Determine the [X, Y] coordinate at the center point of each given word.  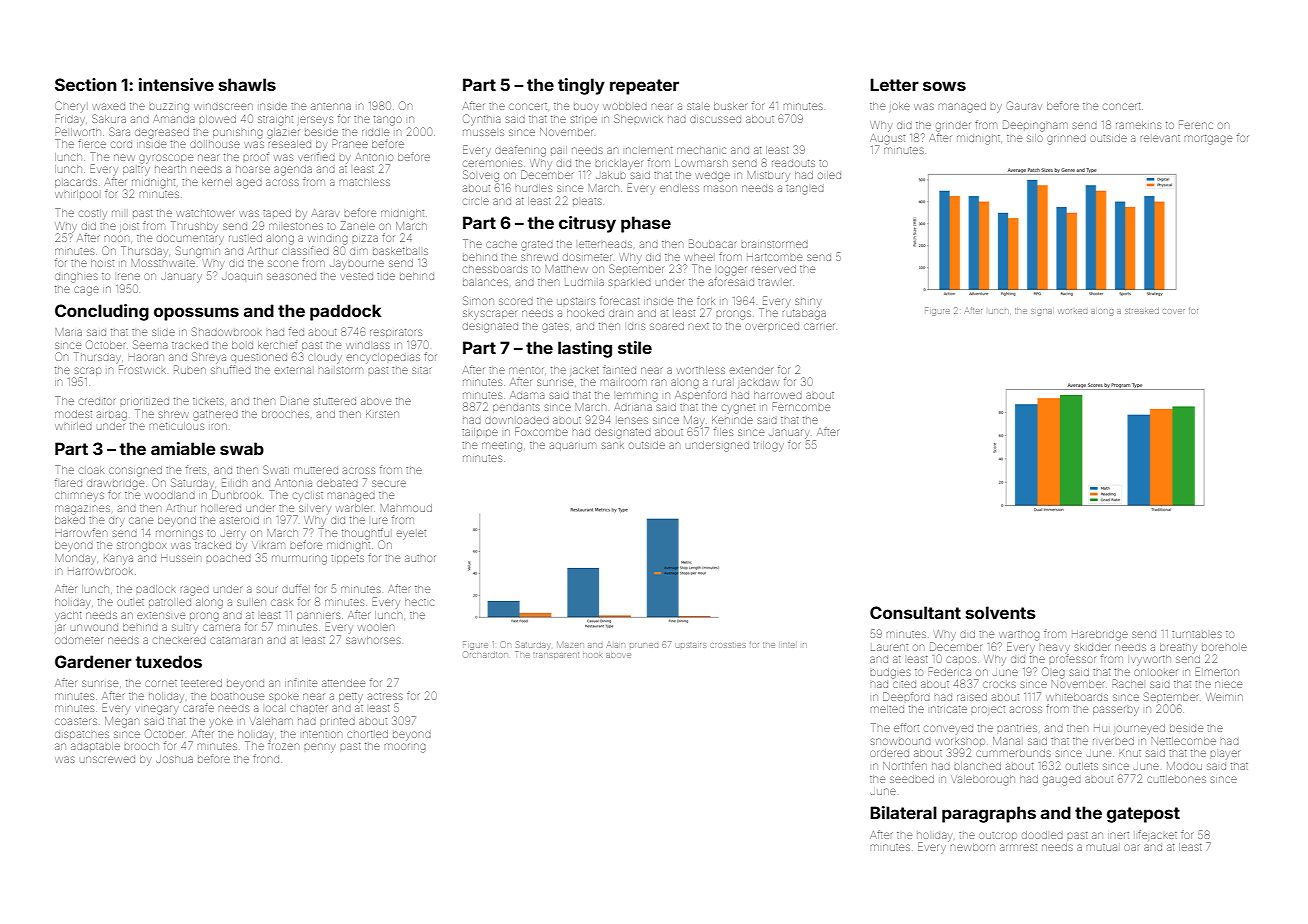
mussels [483, 132]
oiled [829, 175]
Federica [949, 671]
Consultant [915, 612]
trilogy [769, 446]
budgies [890, 673]
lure [380, 521]
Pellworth [78, 131]
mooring [405, 748]
